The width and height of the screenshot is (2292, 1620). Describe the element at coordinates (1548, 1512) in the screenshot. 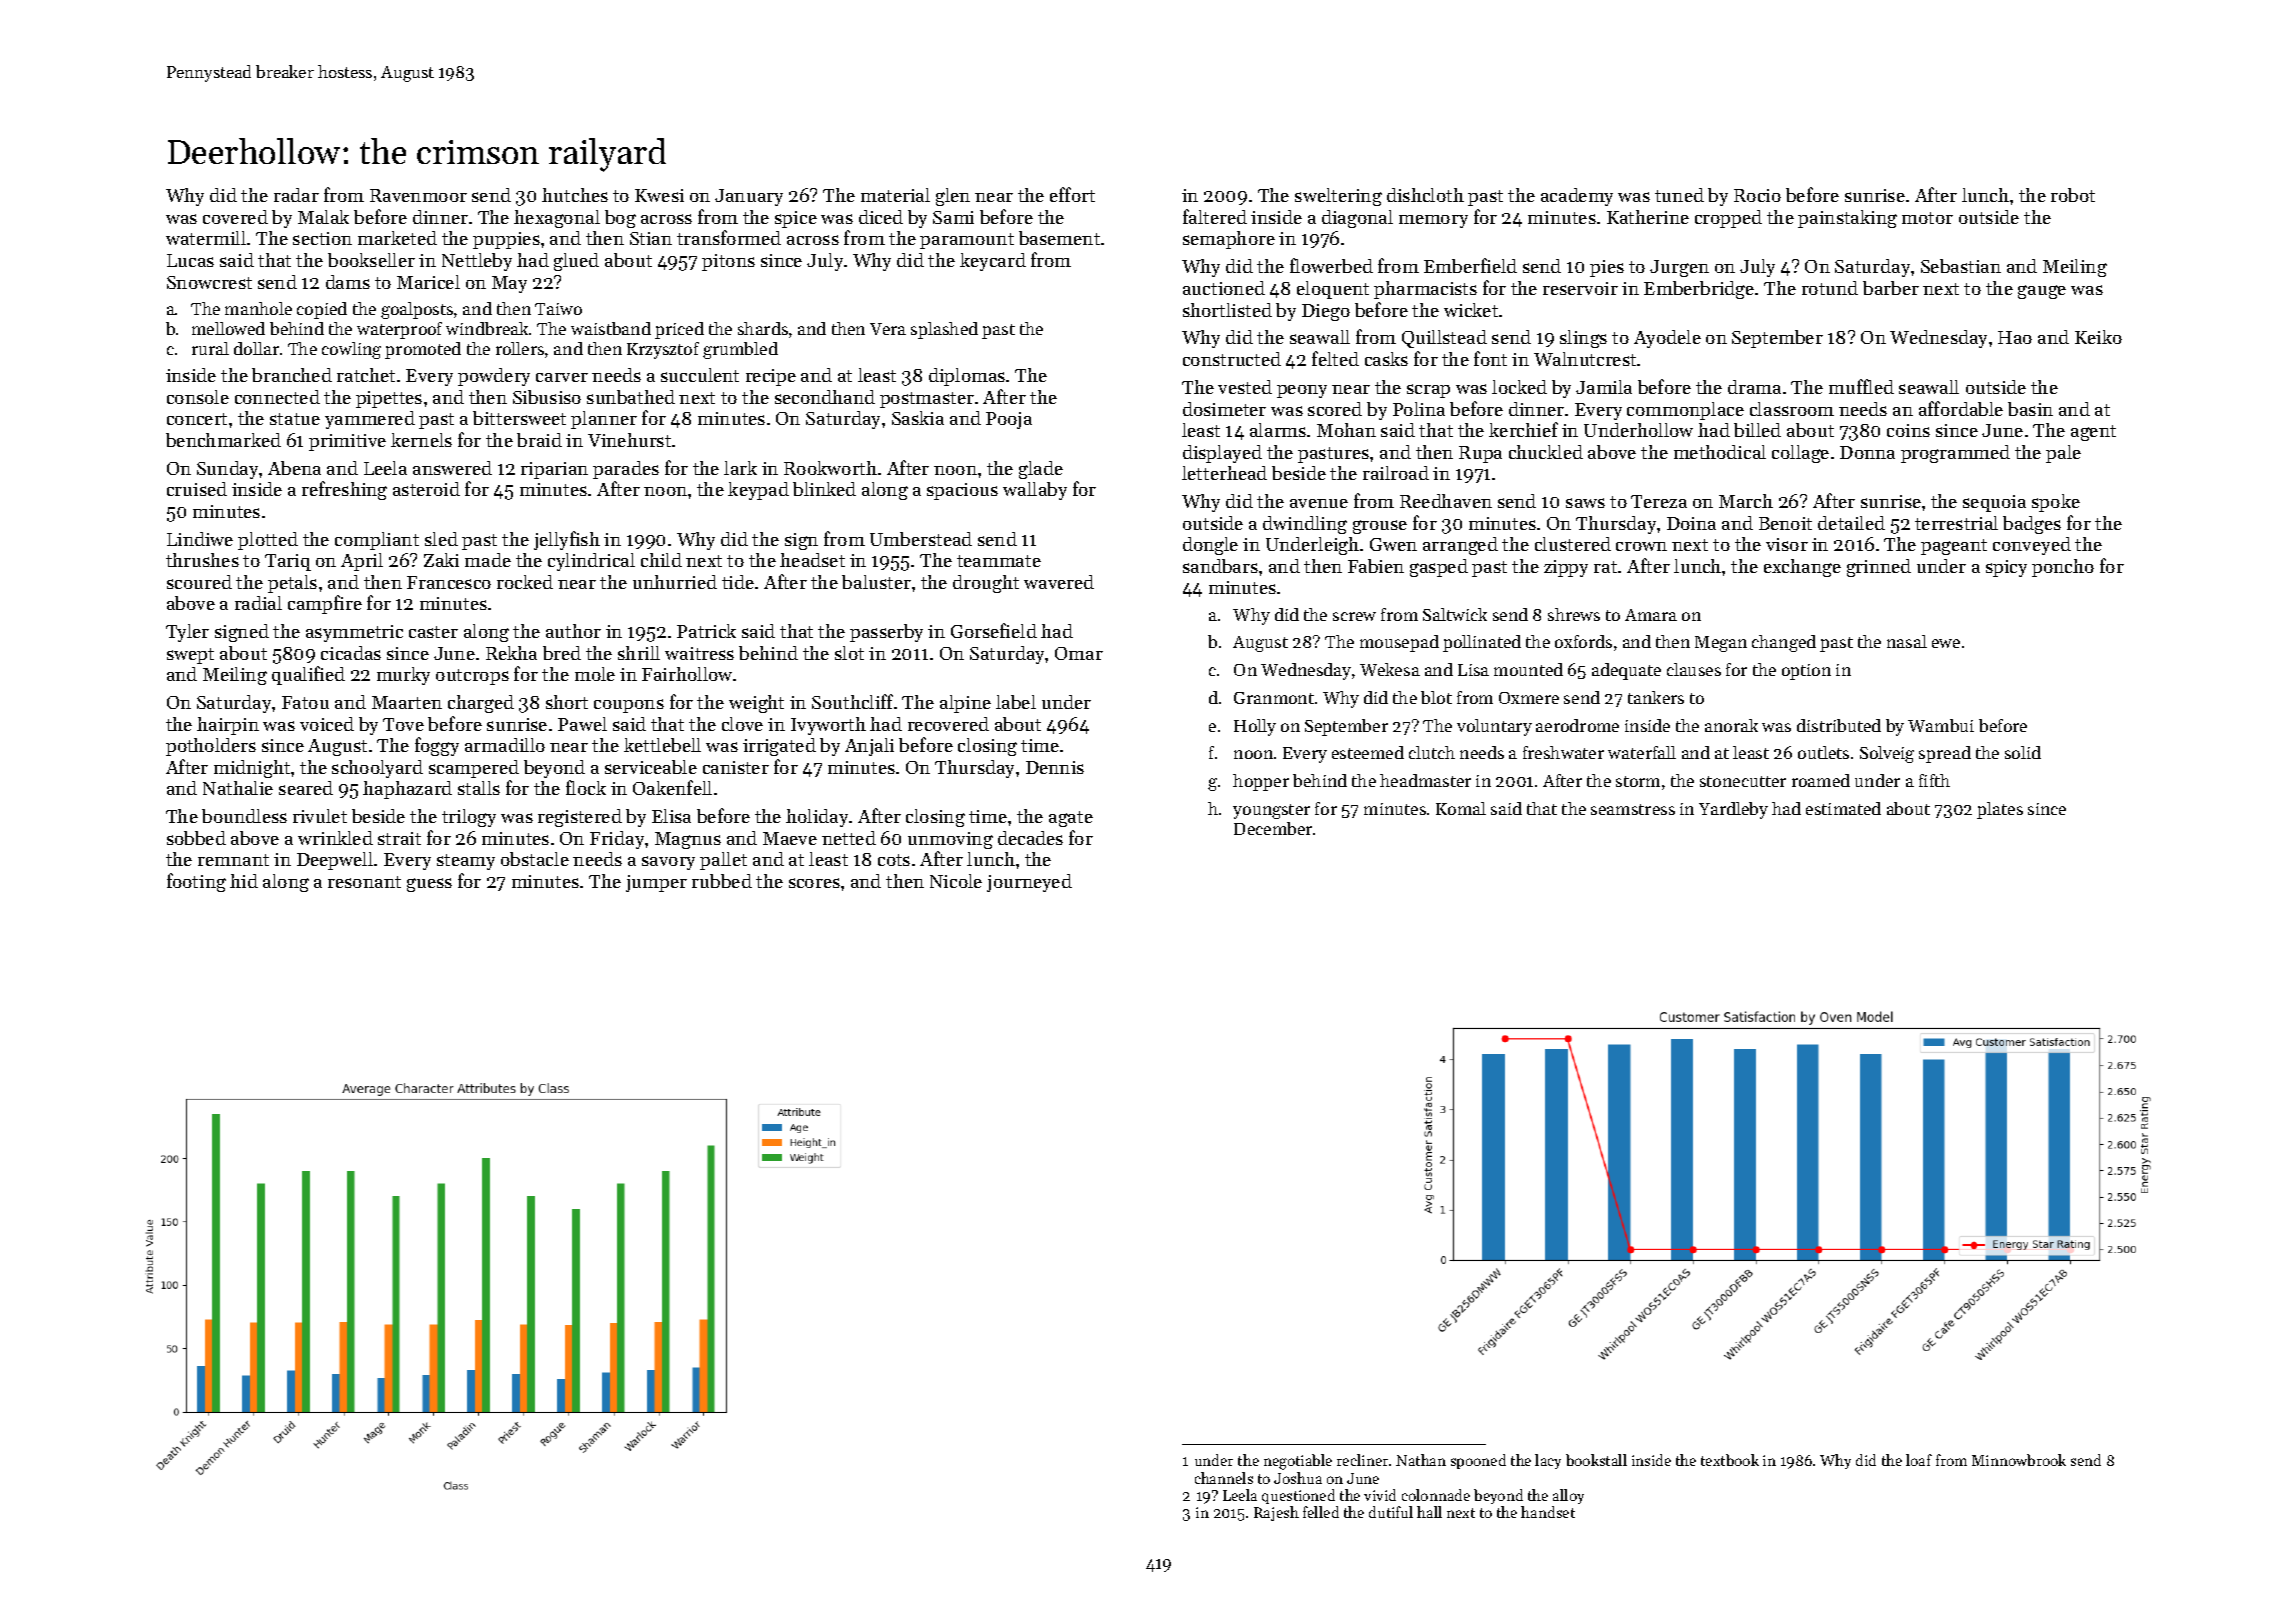

I see `handset` at that location.
